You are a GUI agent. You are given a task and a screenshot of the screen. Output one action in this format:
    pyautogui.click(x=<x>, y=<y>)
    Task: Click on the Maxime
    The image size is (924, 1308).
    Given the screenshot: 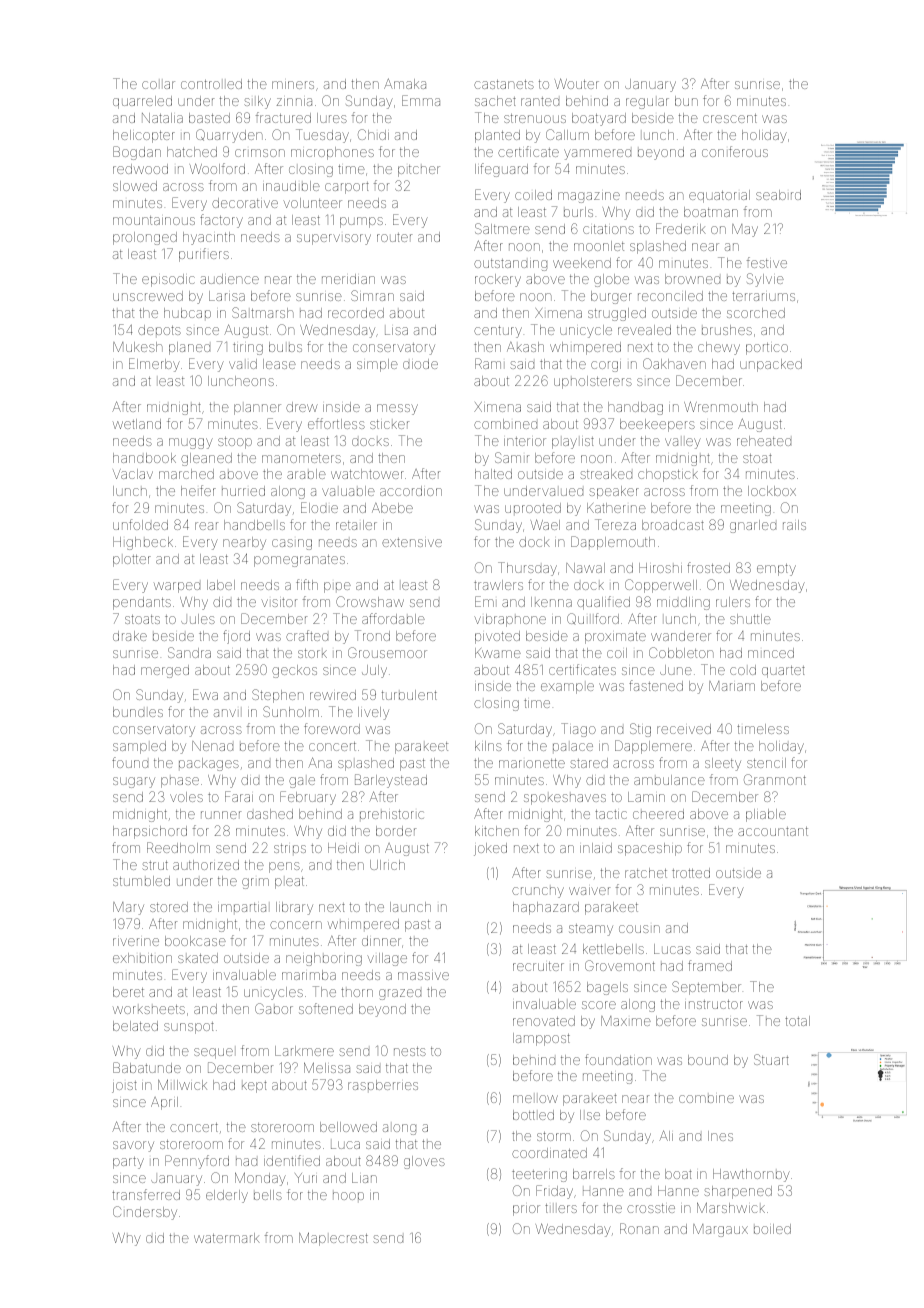 What is the action you would take?
    pyautogui.click(x=626, y=1021)
